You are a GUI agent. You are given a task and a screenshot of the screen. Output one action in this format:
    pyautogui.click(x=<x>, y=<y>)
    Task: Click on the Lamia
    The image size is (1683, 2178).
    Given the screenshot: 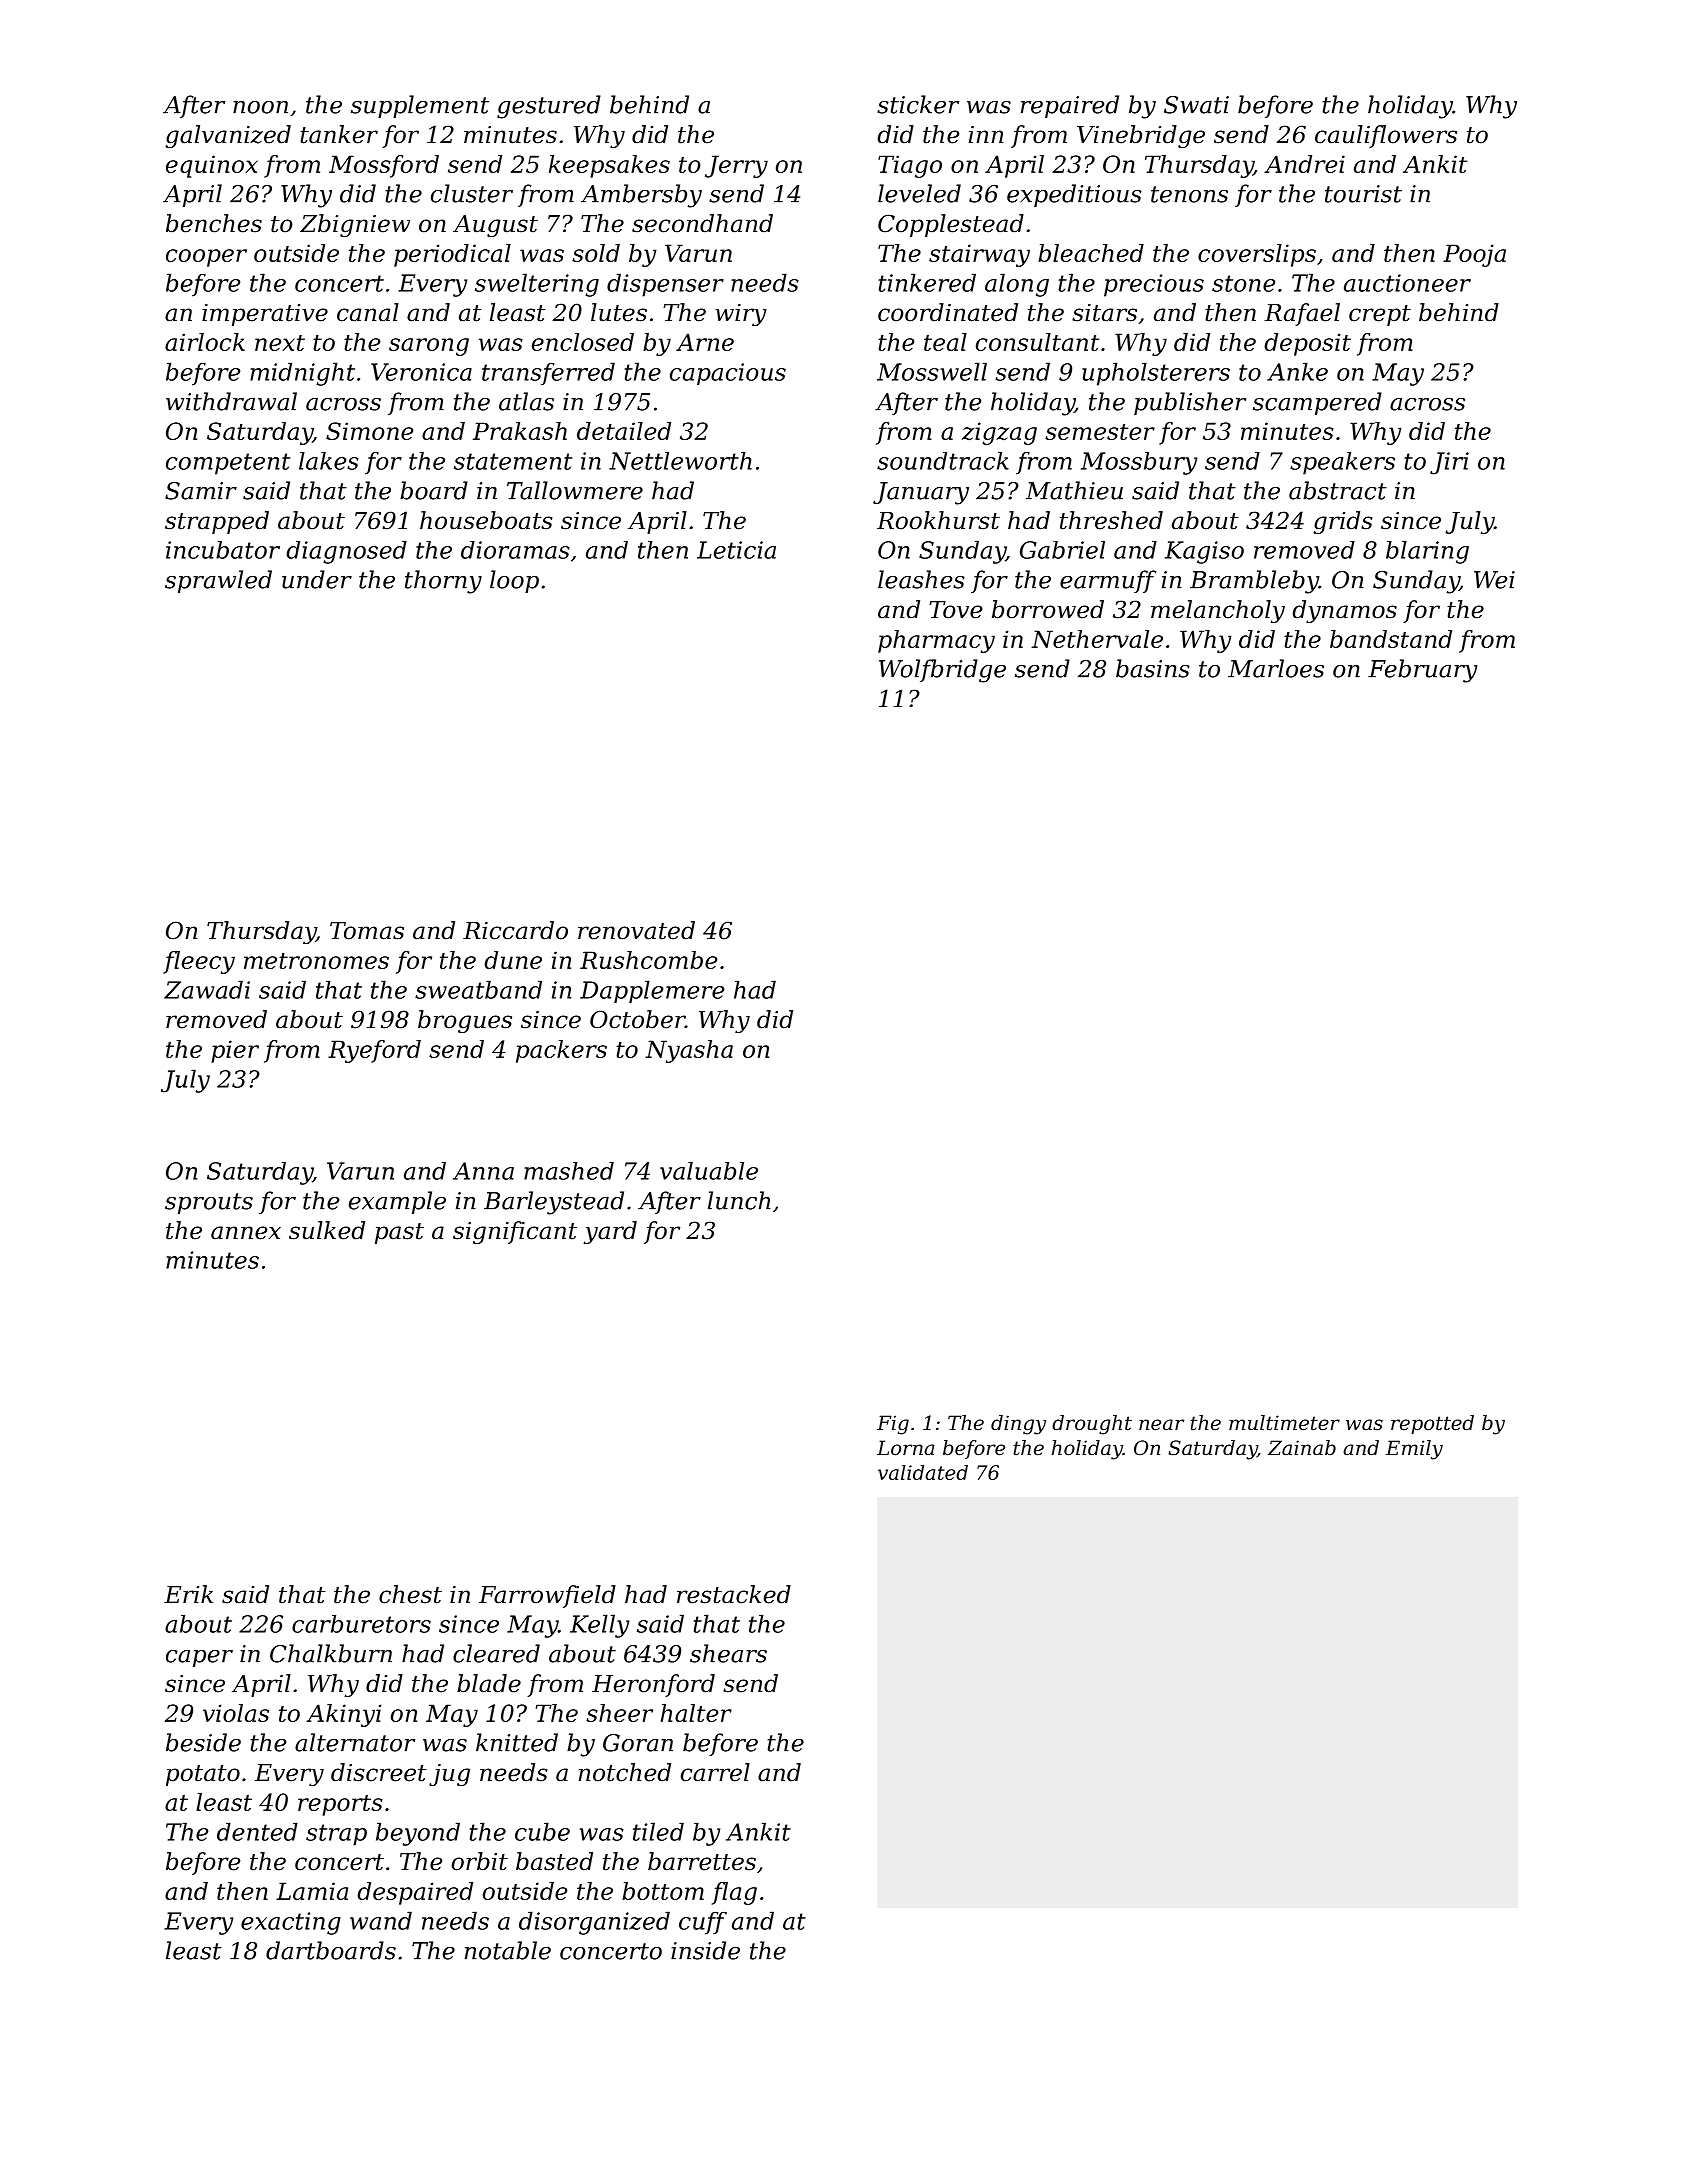 What is the action you would take?
    pyautogui.click(x=312, y=1891)
